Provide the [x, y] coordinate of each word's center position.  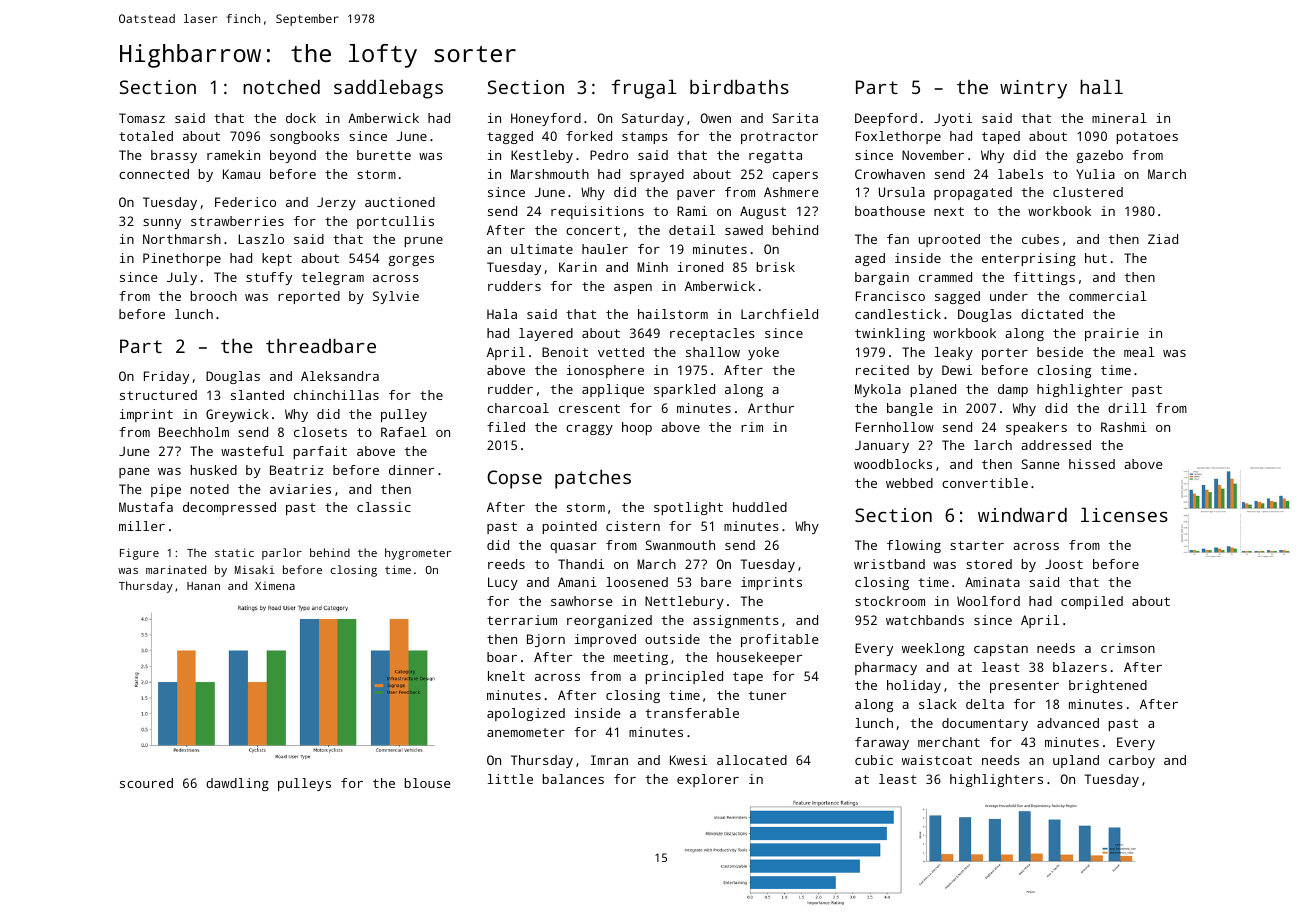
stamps [645, 138]
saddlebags [388, 89]
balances [573, 779]
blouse [427, 783]
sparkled [684, 390]
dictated [1052, 314]
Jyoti [953, 119]
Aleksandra [340, 376]
